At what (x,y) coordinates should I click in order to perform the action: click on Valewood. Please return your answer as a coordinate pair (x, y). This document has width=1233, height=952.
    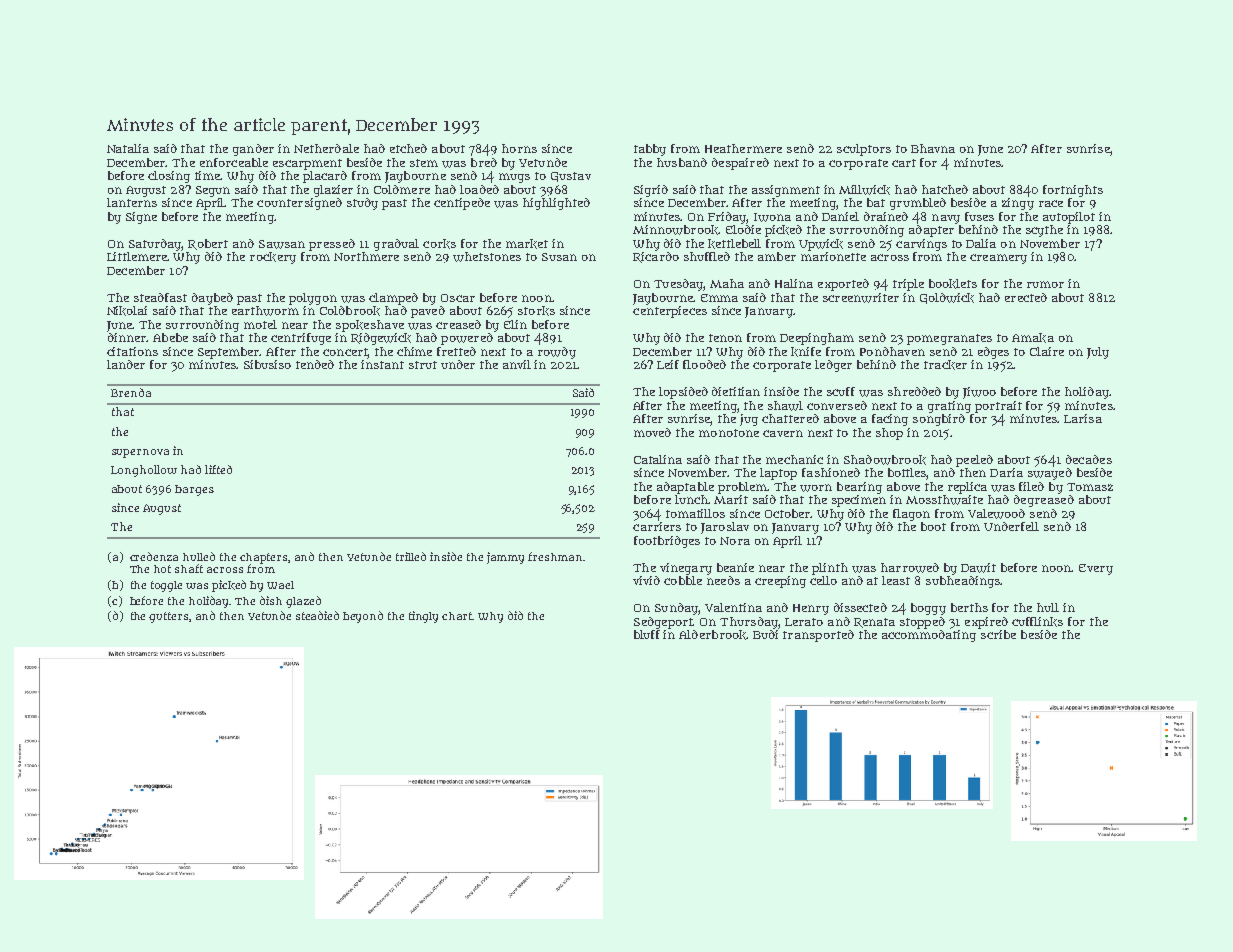
    Looking at the image, I should click on (996, 514).
